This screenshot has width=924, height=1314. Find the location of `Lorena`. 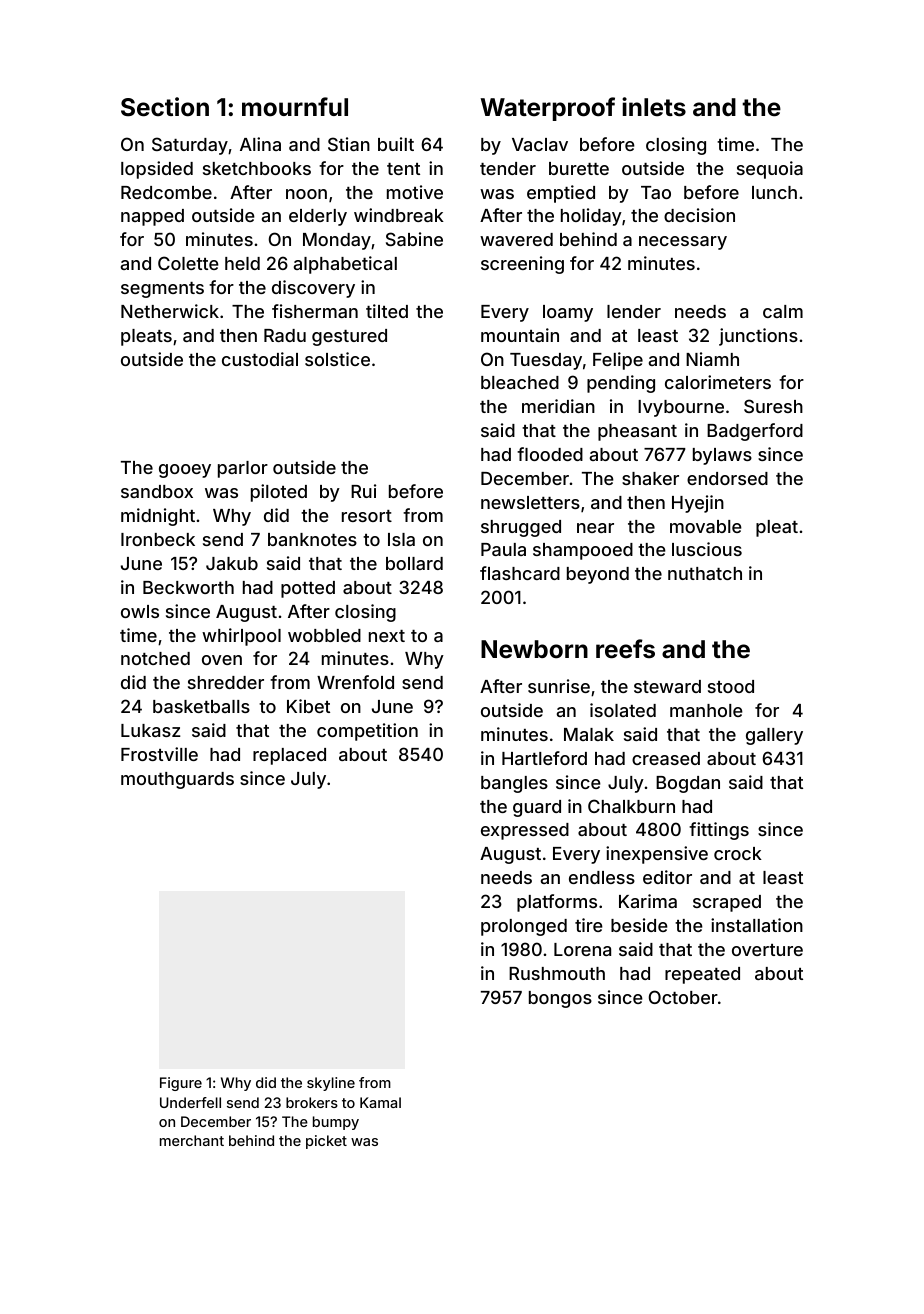

Lorena is located at coordinates (582, 949).
